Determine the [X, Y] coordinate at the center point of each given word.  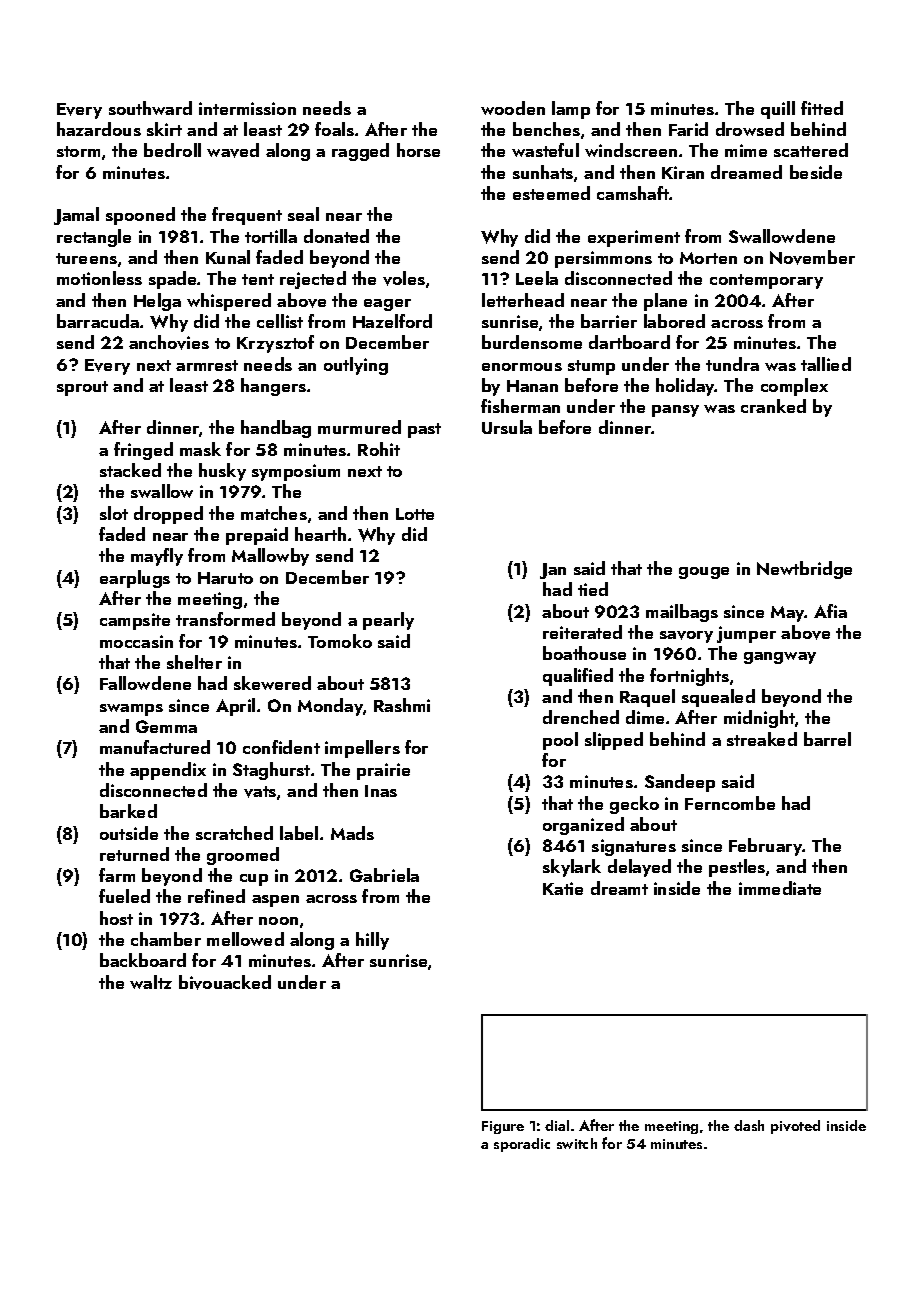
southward [150, 108]
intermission [247, 108]
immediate [780, 888]
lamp [571, 110]
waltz [151, 982]
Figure [503, 1127]
